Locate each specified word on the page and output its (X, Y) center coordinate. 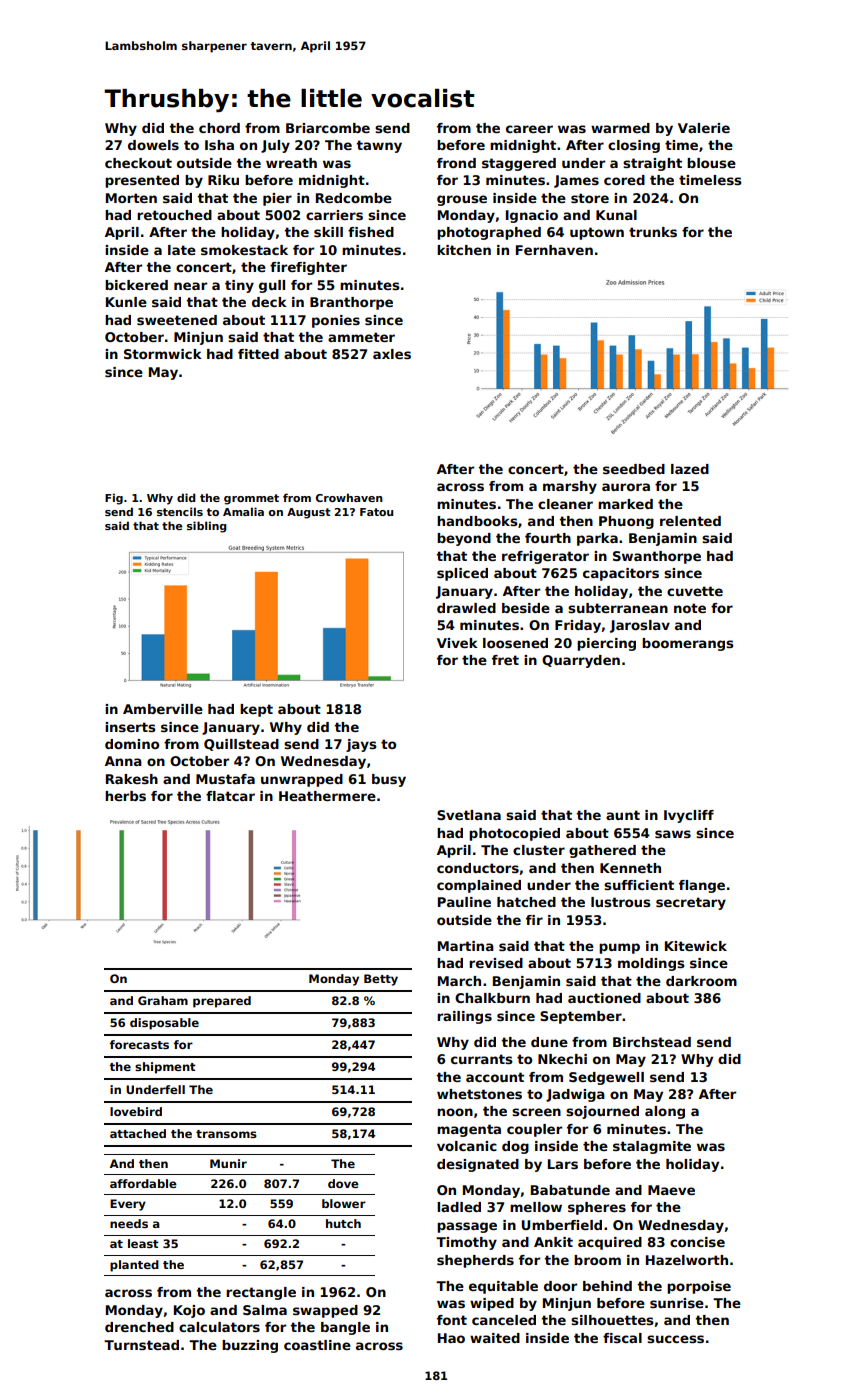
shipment (165, 1068)
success (675, 1339)
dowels (153, 145)
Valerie (704, 128)
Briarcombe (328, 128)
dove (343, 1183)
